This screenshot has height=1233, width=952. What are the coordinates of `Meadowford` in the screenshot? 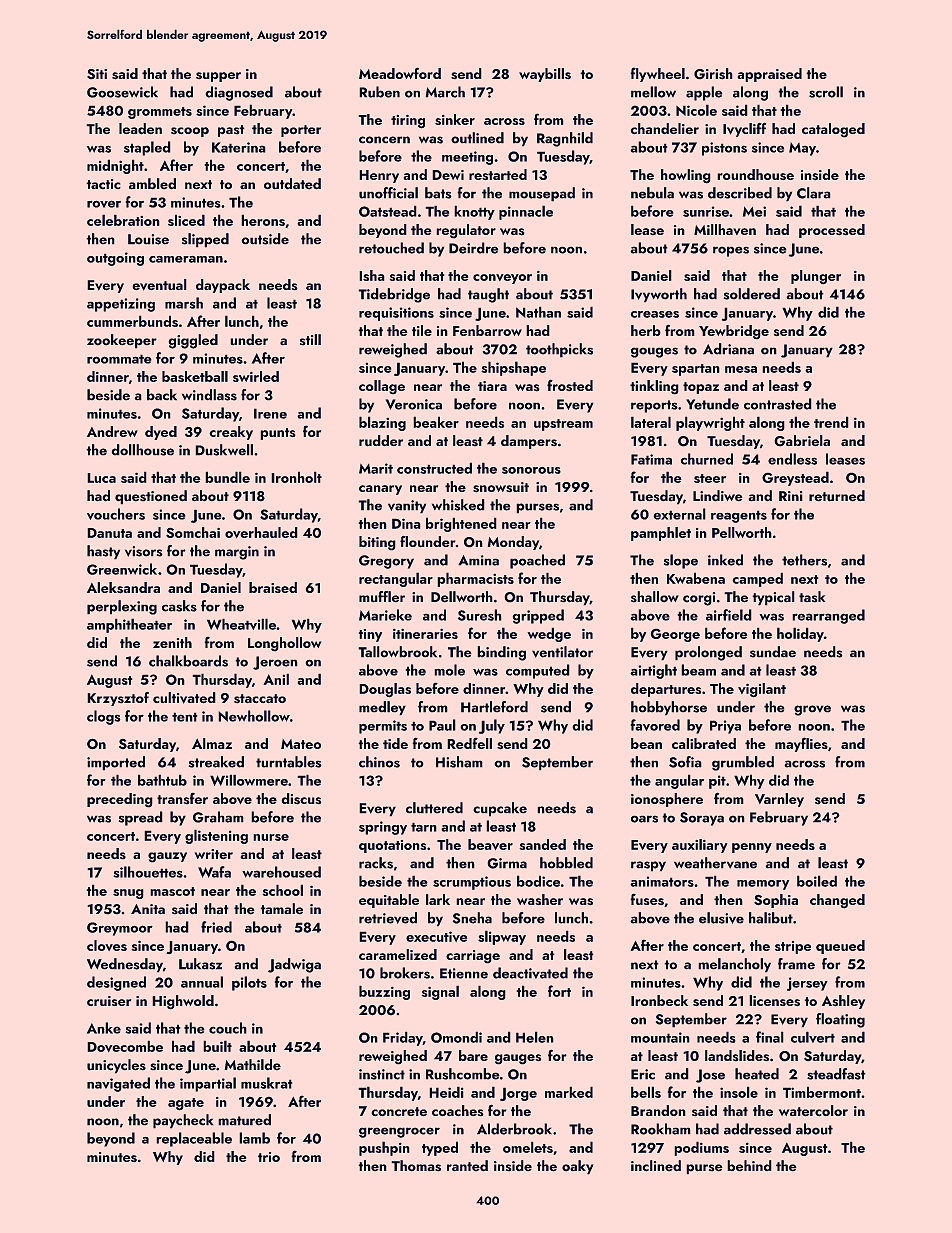 It's located at (400, 73).
